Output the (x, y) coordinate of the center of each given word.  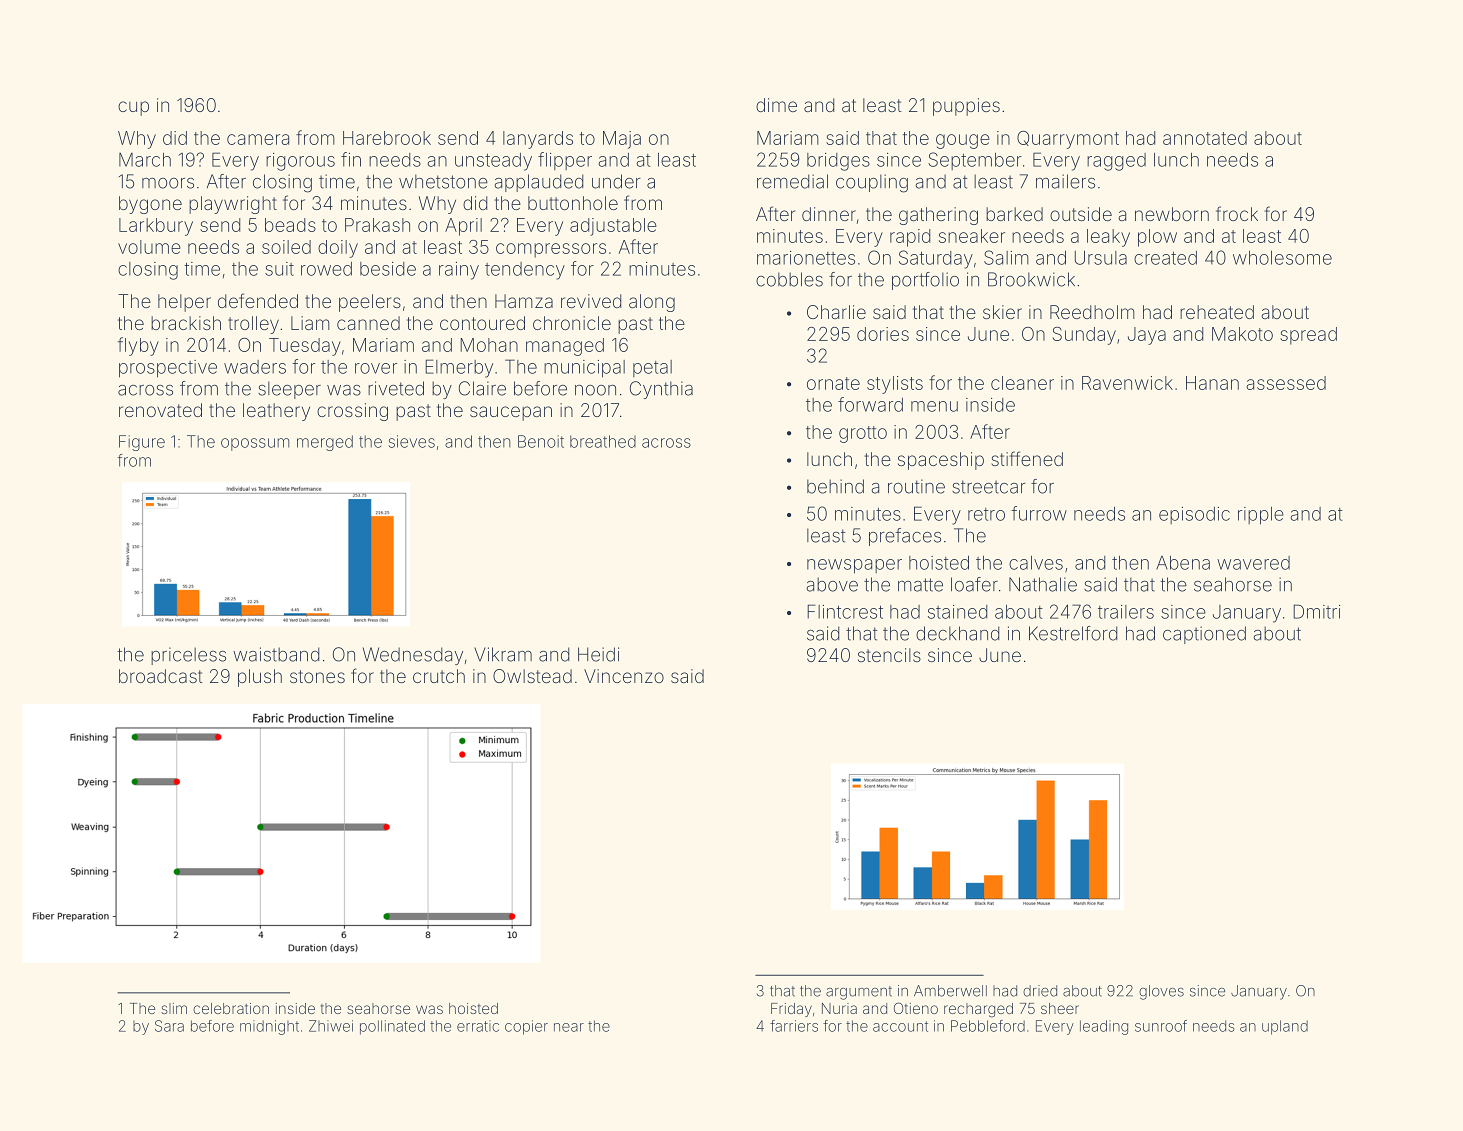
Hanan (1212, 383)
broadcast (161, 676)
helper (184, 303)
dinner (829, 214)
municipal (584, 369)
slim (174, 1008)
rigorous (300, 162)
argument (859, 993)
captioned (1204, 635)
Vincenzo (624, 676)
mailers (1065, 181)
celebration (231, 1008)
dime (776, 105)
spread (1308, 336)
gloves (1161, 992)
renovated (160, 410)
